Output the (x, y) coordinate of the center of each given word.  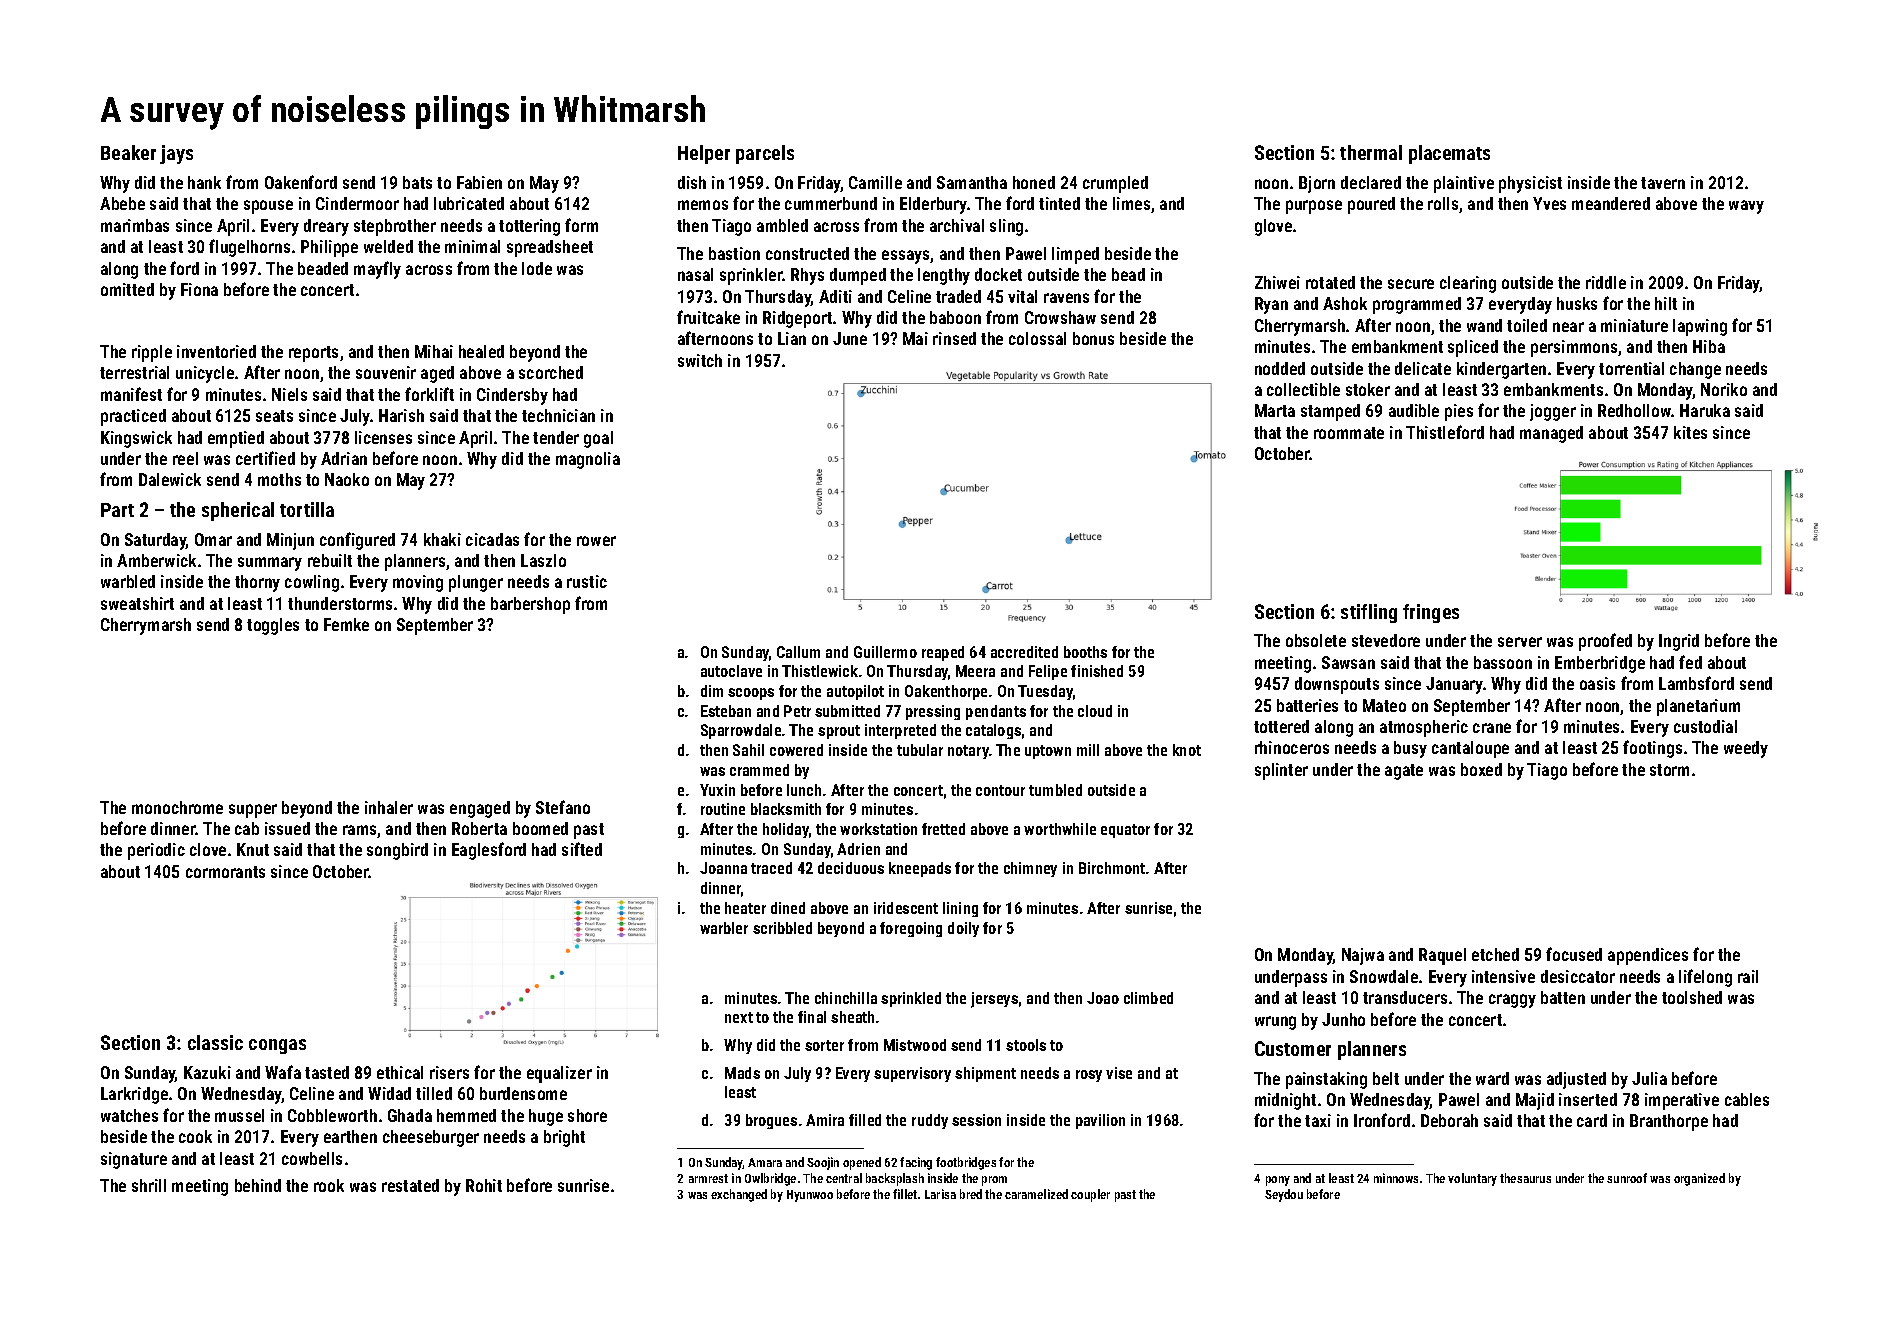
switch (700, 360)
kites (1690, 432)
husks (1577, 303)
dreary (326, 227)
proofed (1605, 642)
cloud (1095, 711)
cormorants (225, 872)
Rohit (484, 1185)
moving (418, 583)
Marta (1275, 410)
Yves (1549, 203)
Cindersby (512, 396)
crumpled (1115, 184)
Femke (346, 624)
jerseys (994, 1000)
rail (1748, 976)
